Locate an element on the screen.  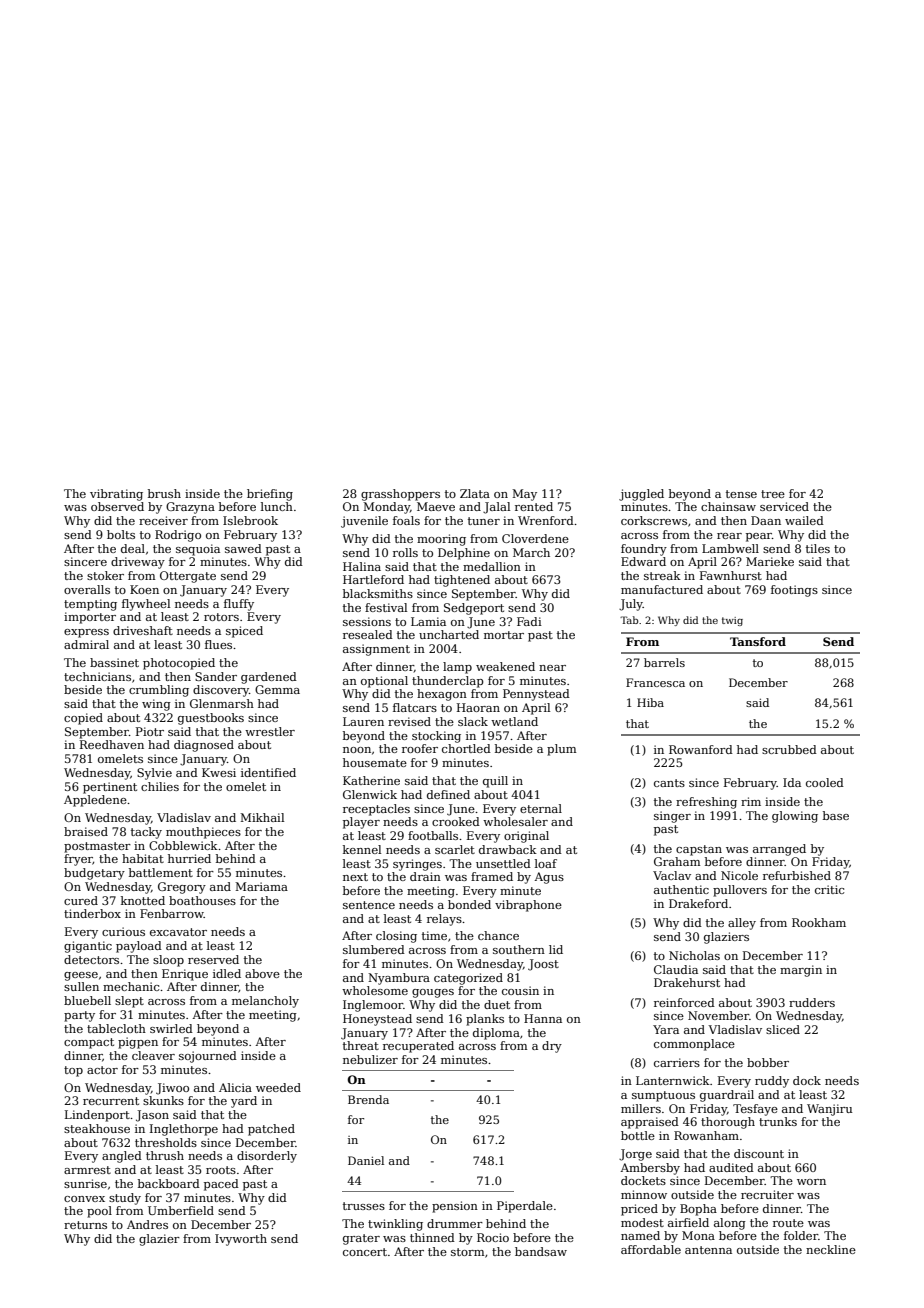
Wanjiru is located at coordinates (830, 1110).
